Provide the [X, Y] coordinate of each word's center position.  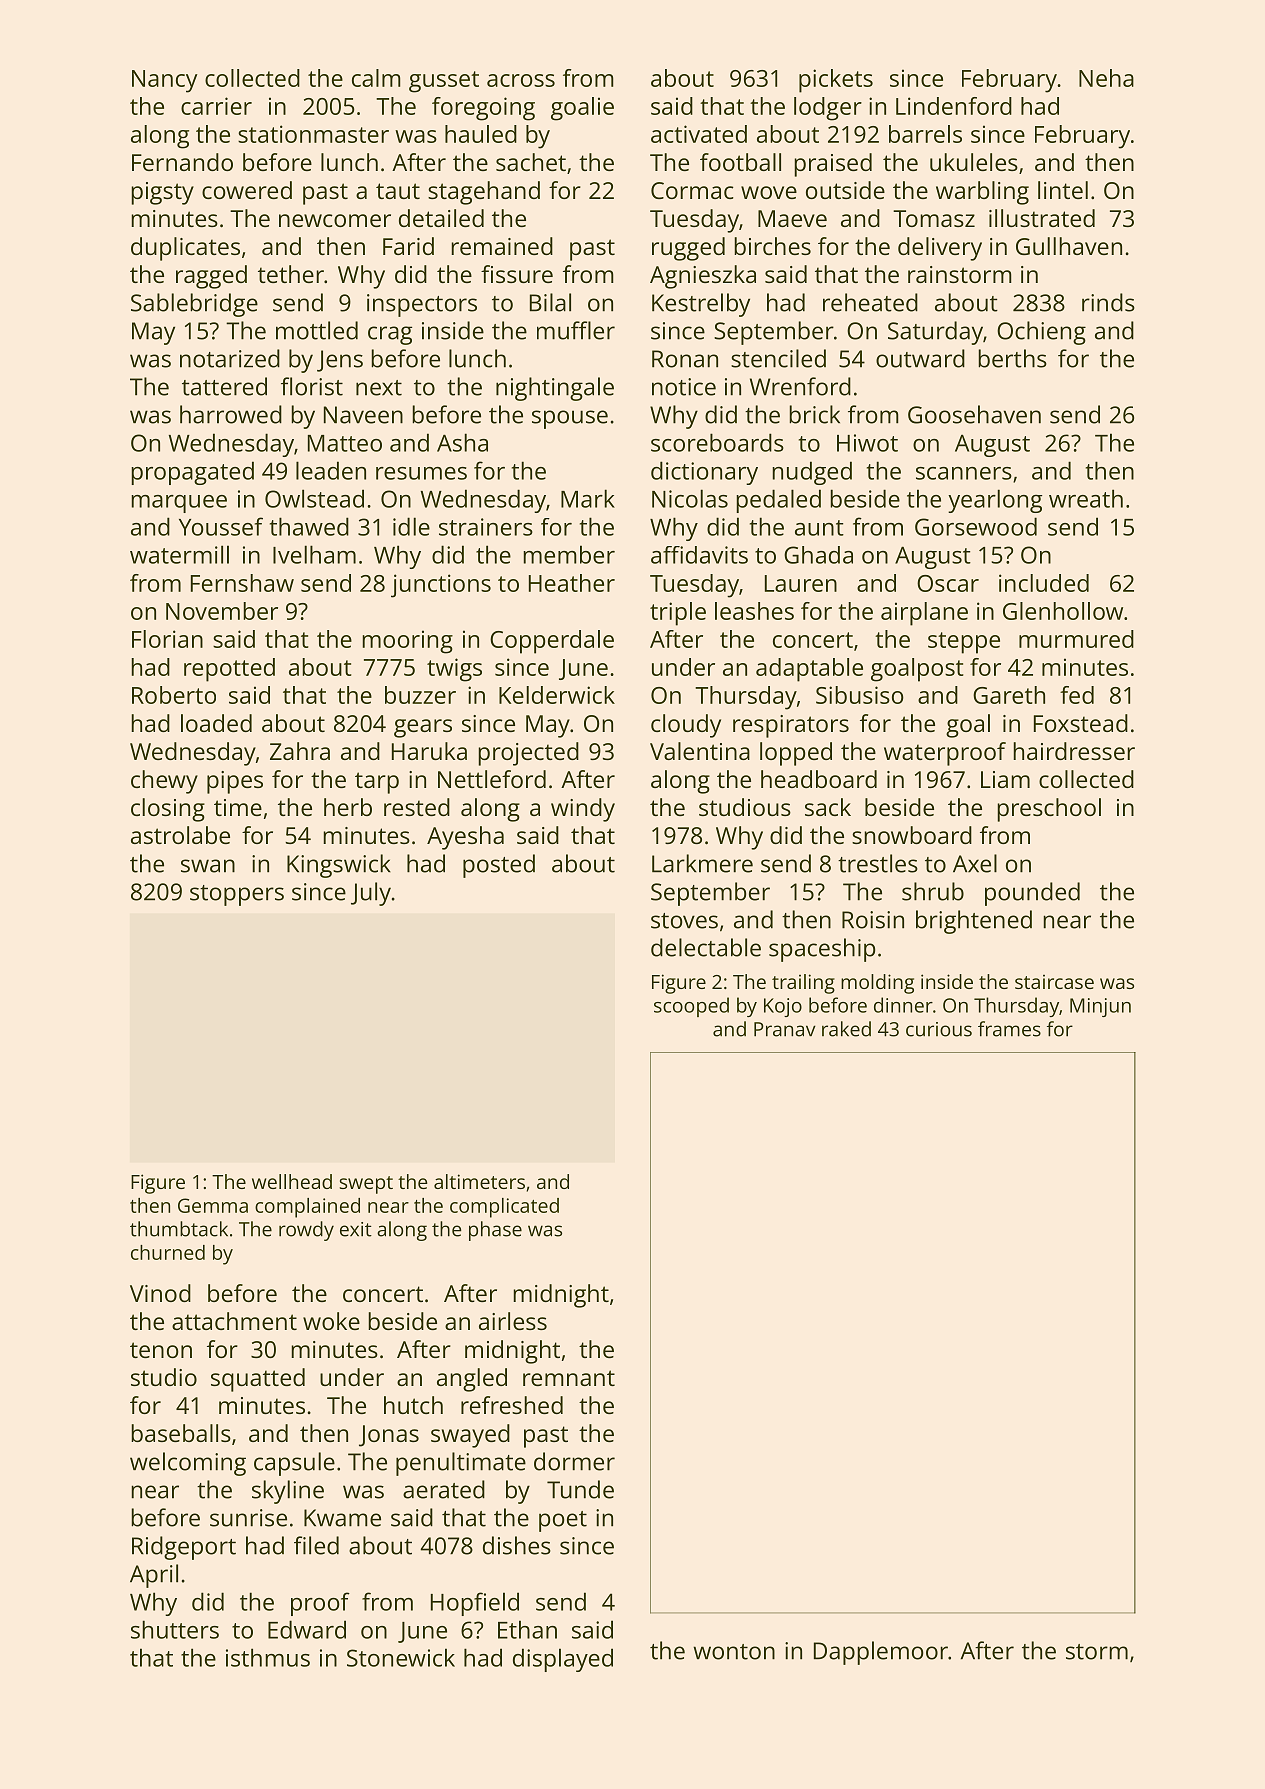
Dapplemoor [881, 1653]
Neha [1106, 78]
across [521, 80]
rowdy [306, 1231]
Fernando [182, 162]
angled [472, 1380]
